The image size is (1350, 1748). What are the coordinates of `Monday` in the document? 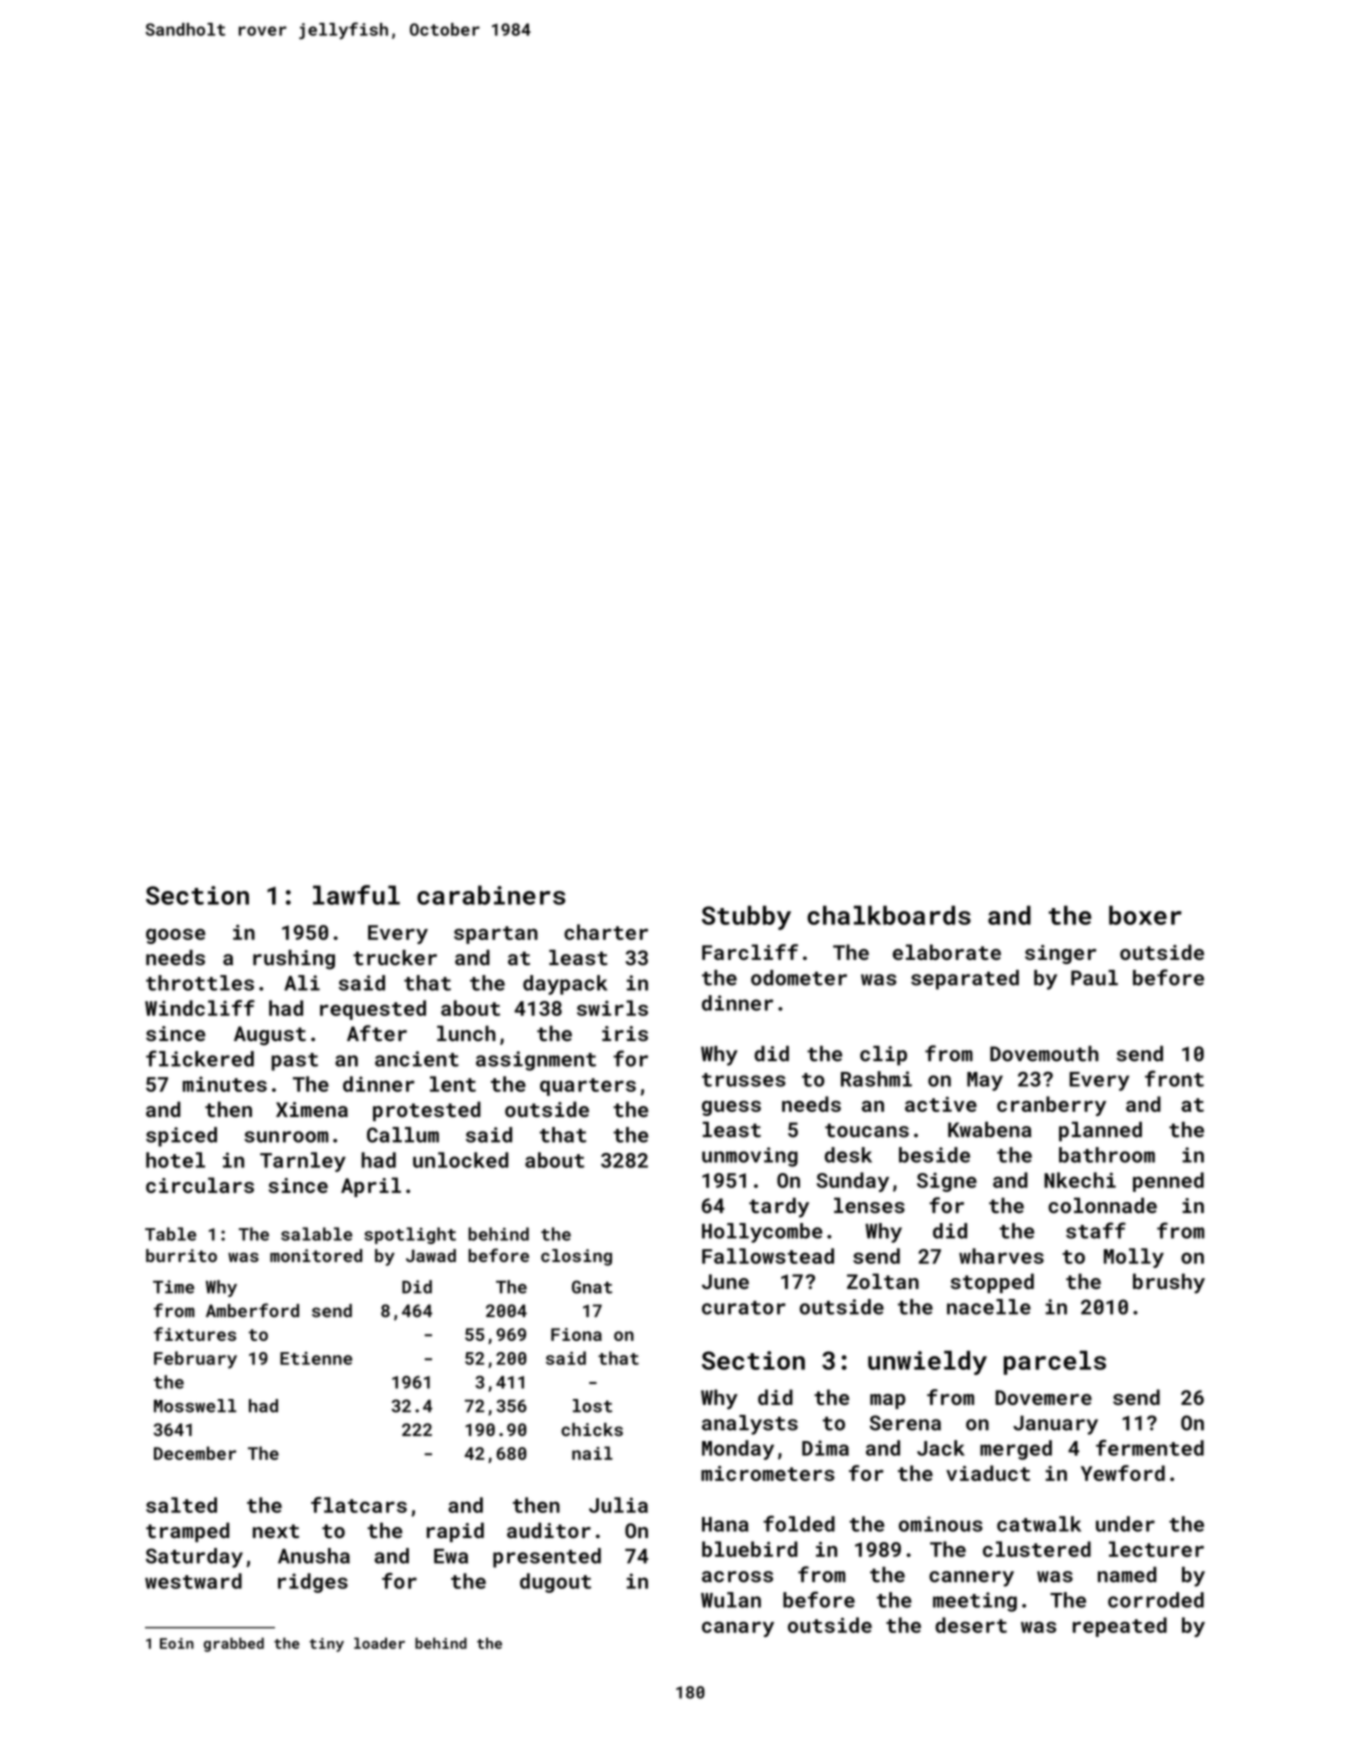 It's located at (738, 1450).
